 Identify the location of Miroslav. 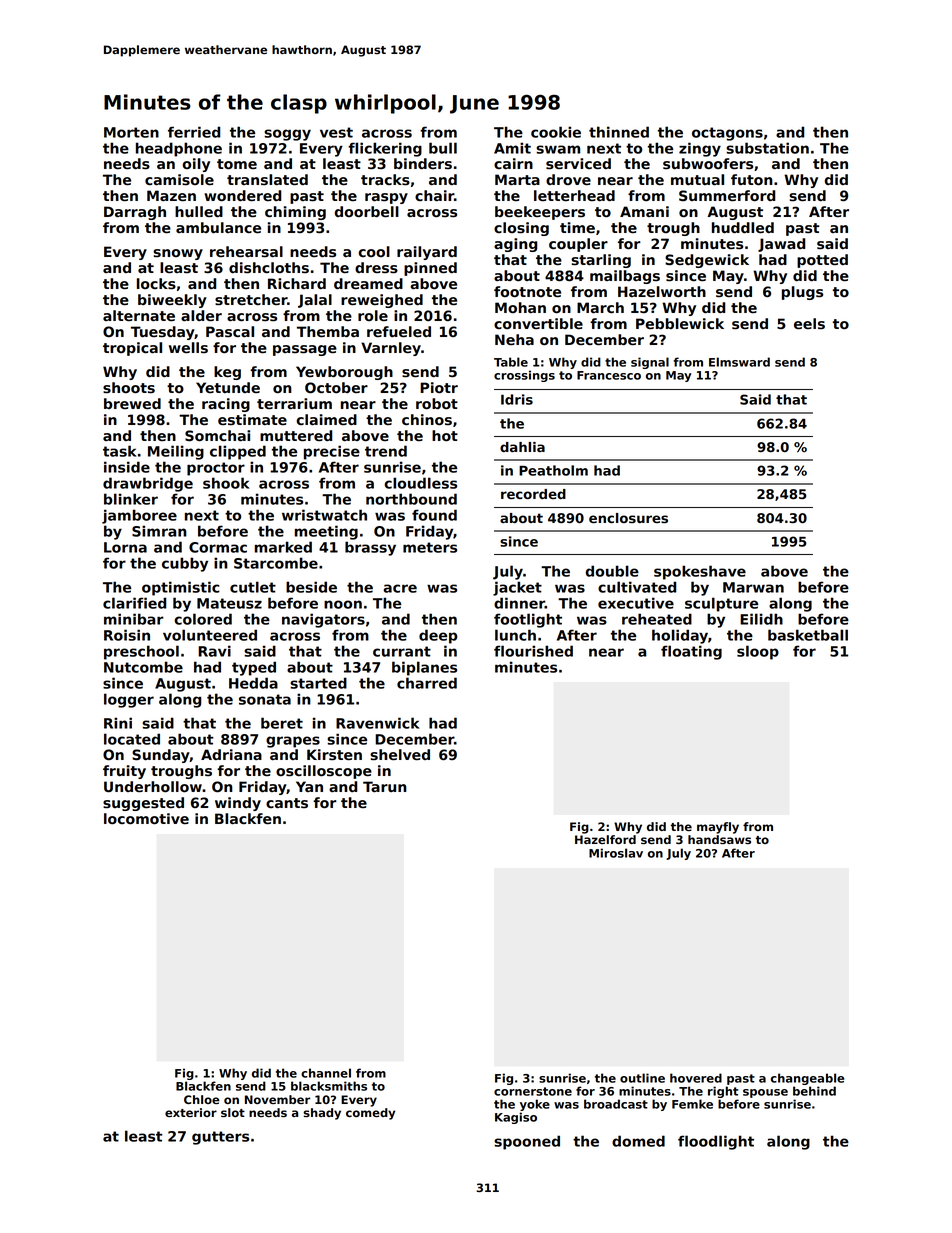
(616, 853).
